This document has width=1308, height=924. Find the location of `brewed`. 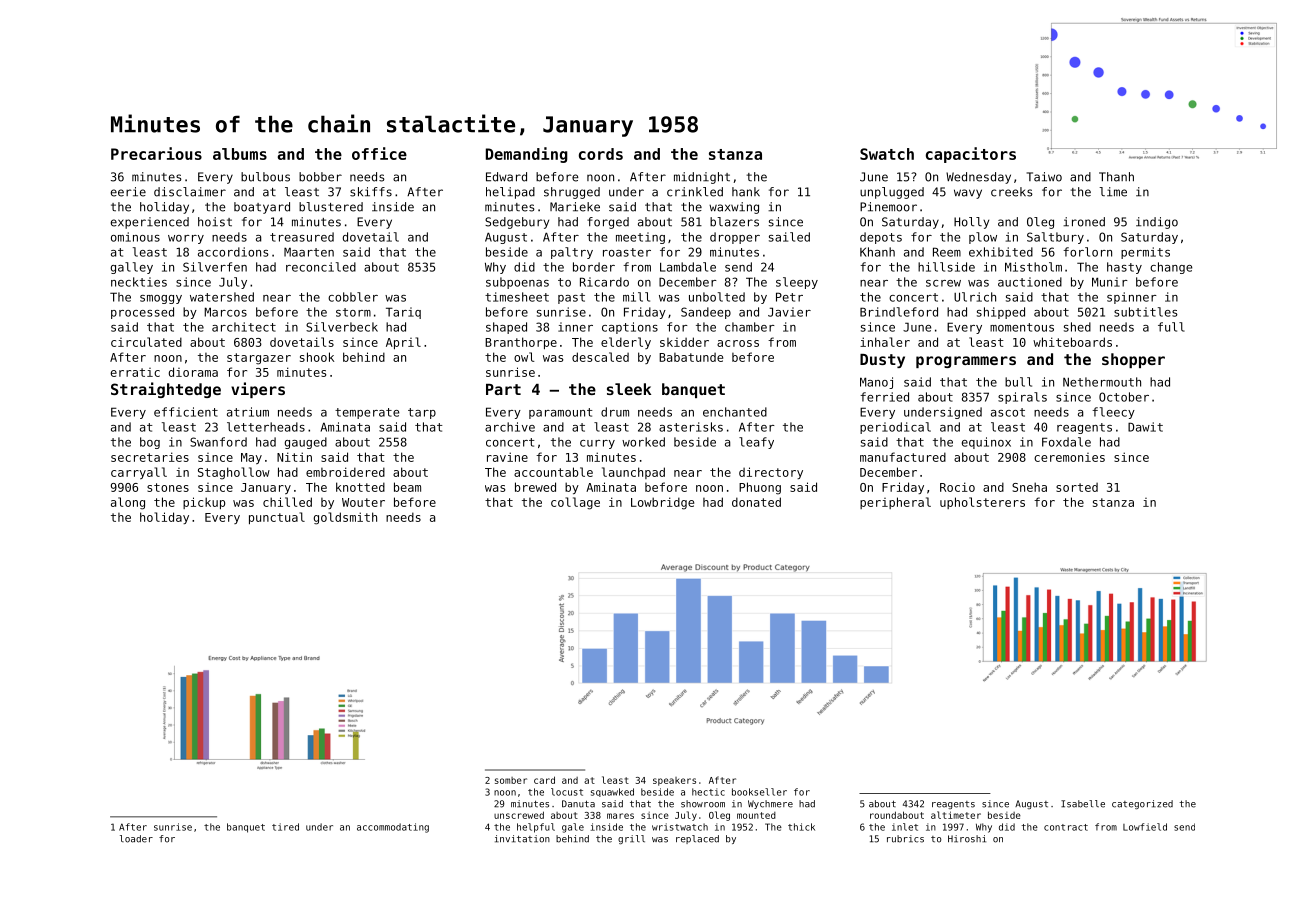

brewed is located at coordinates (535, 487).
